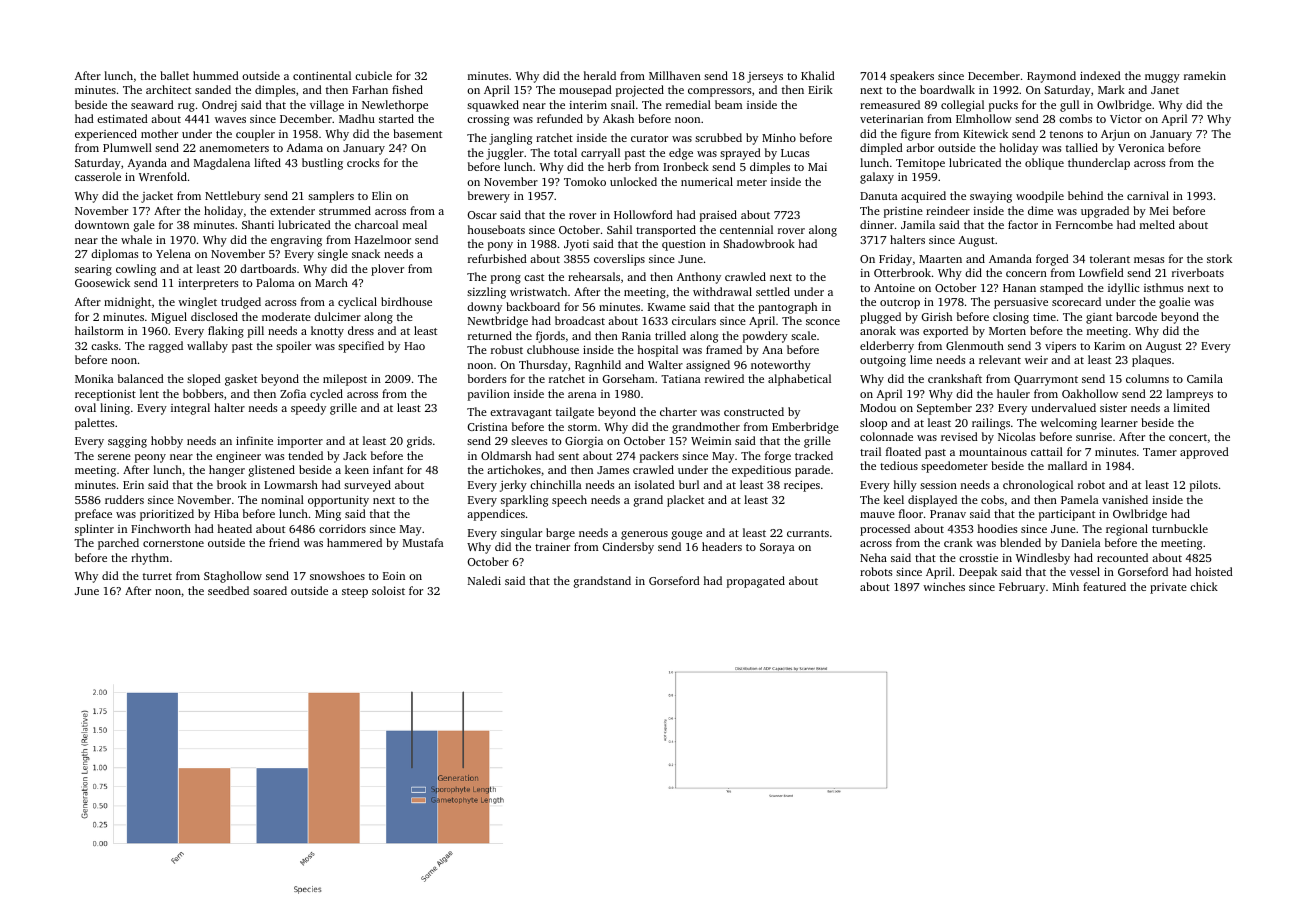 The width and height of the document is (1308, 924). I want to click on upgraded, so click(1105, 212).
